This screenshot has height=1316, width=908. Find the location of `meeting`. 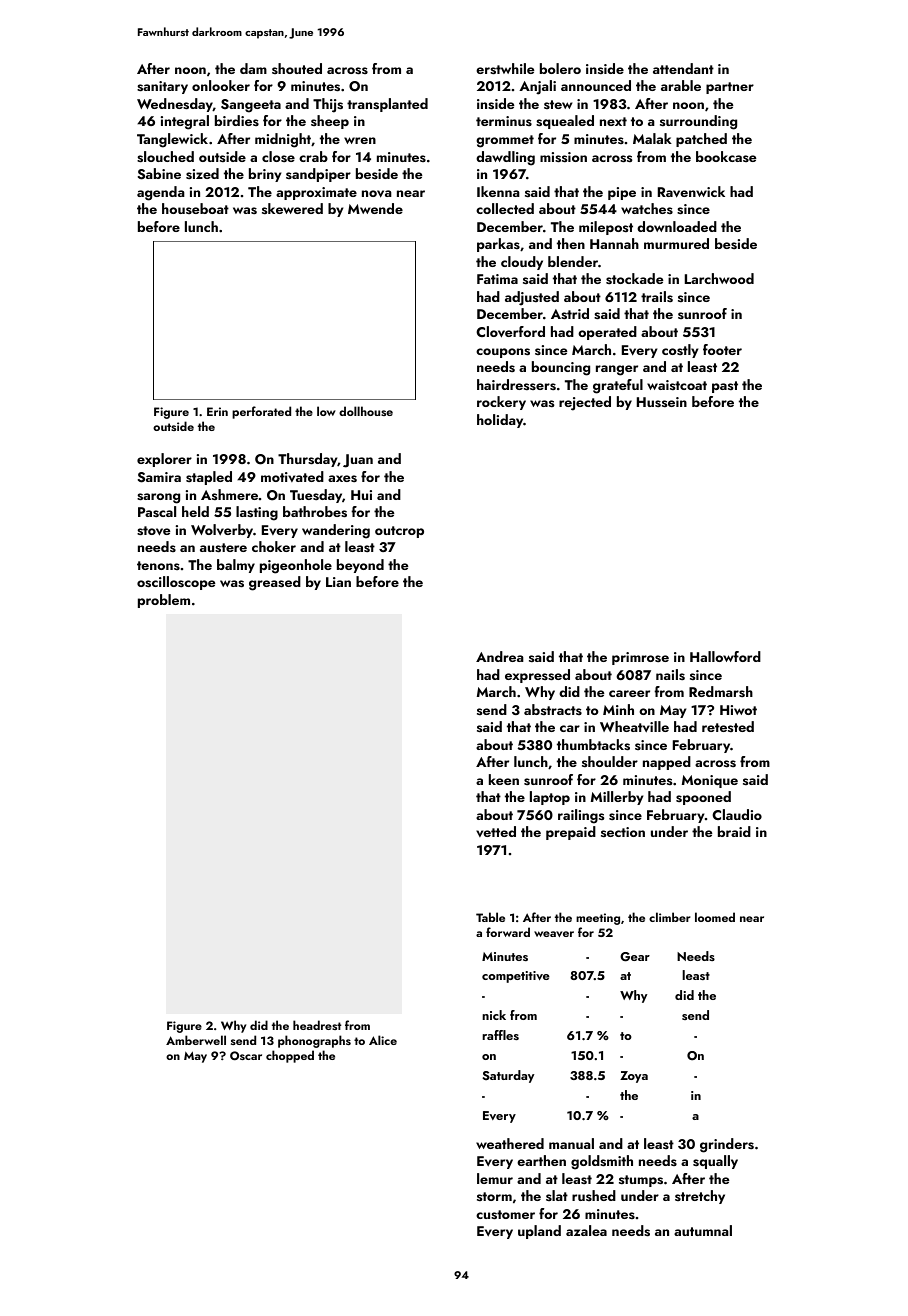

meeting is located at coordinates (598, 919).
